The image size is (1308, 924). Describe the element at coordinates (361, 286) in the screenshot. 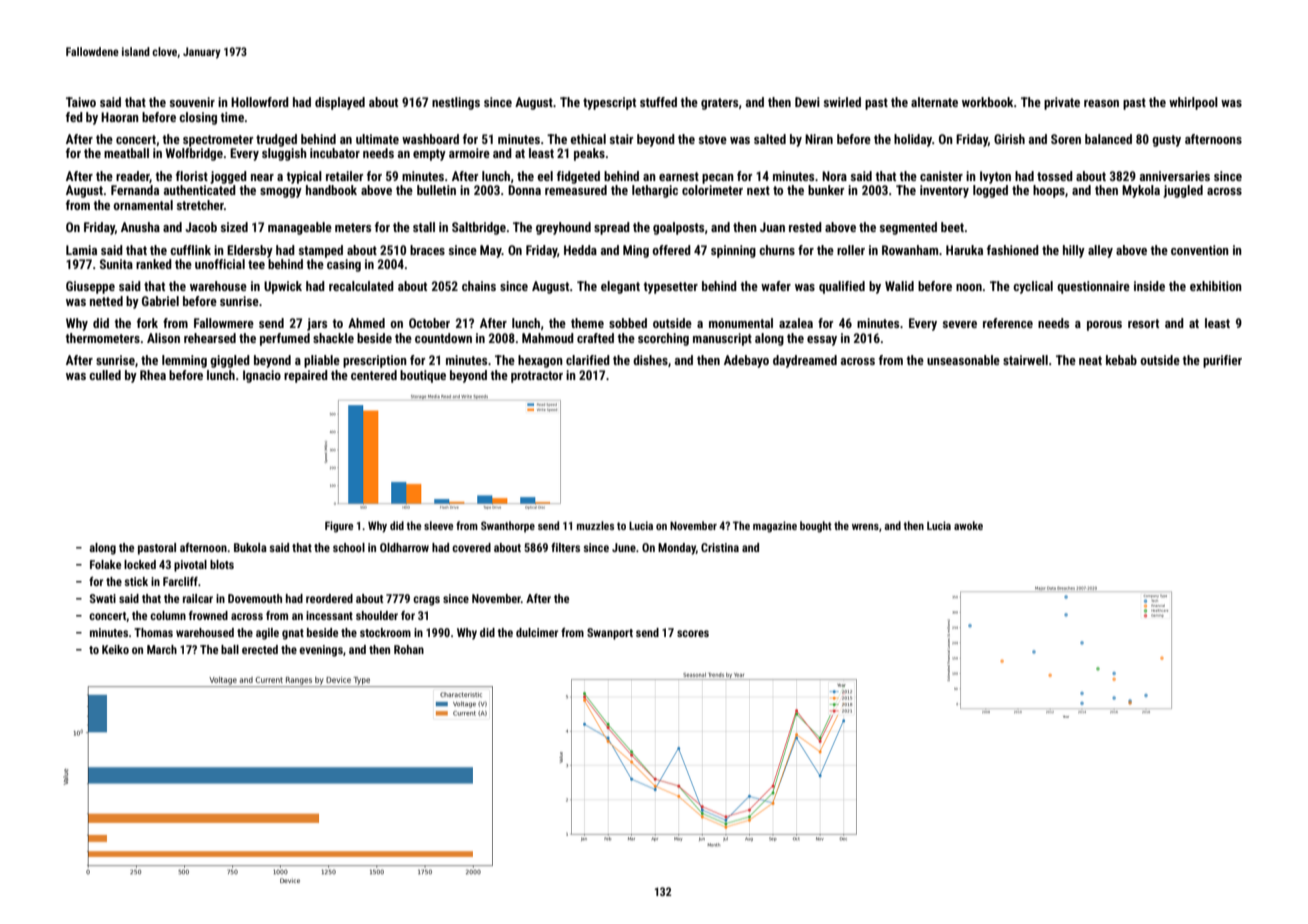

I see `recalculated` at that location.
